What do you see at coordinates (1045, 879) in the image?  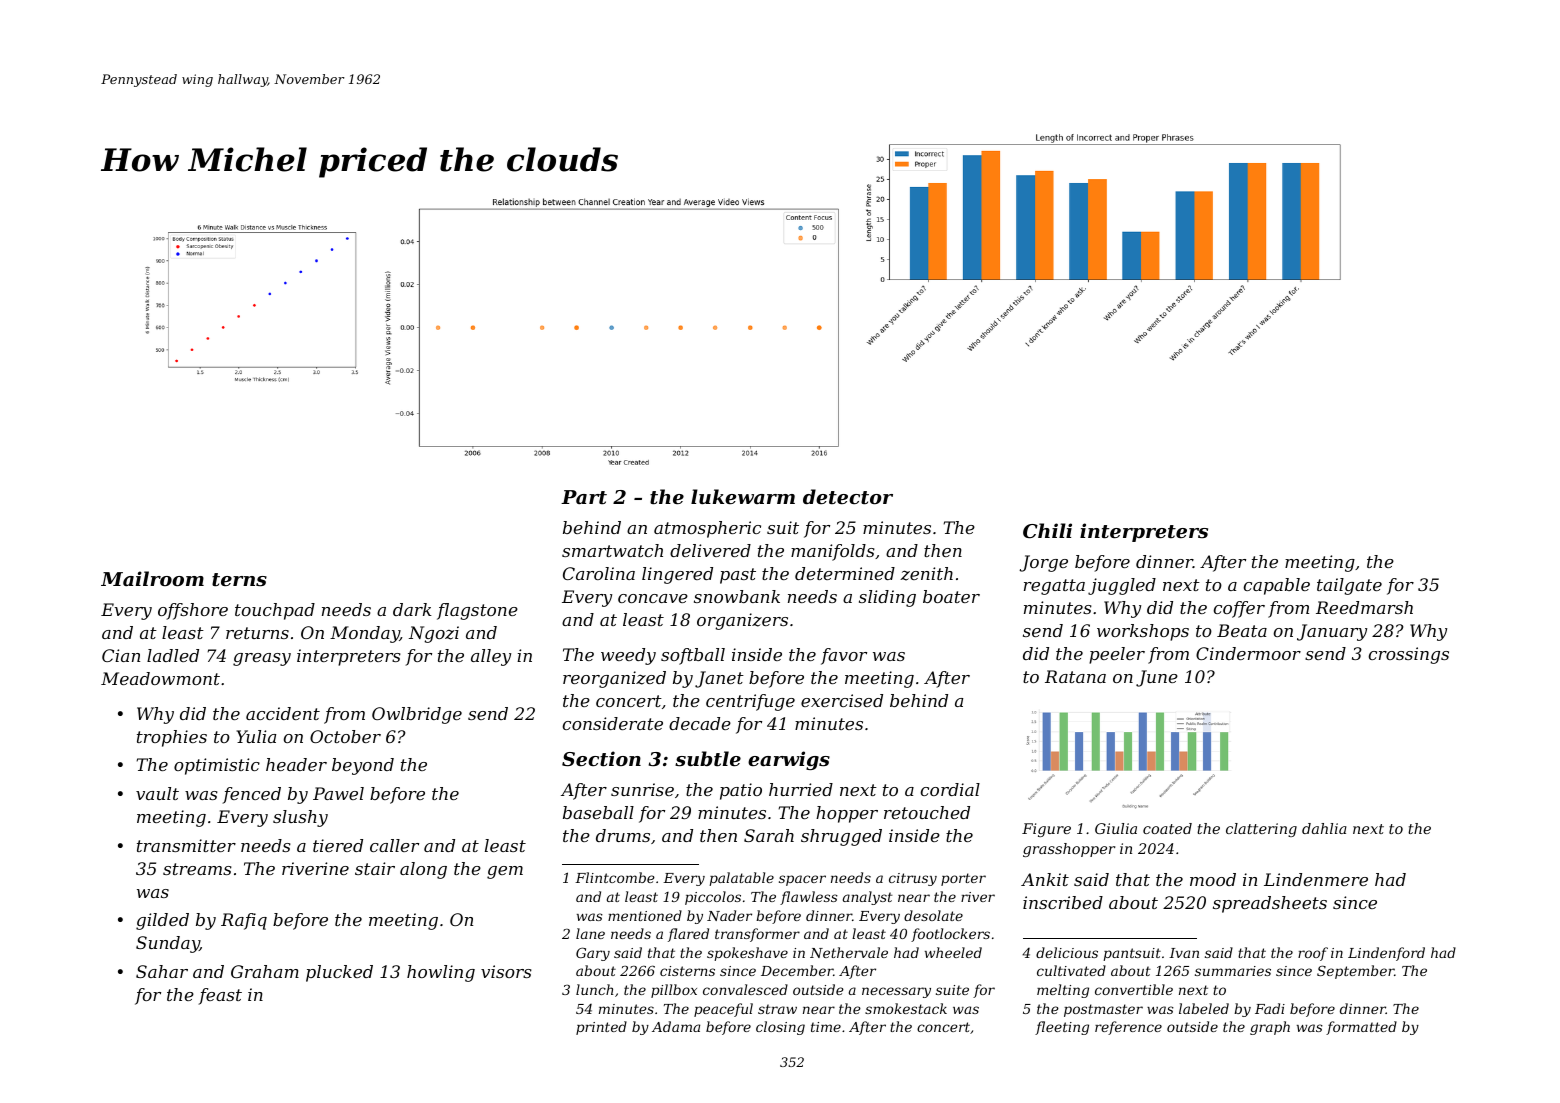 I see `Ankit` at bounding box center [1045, 879].
